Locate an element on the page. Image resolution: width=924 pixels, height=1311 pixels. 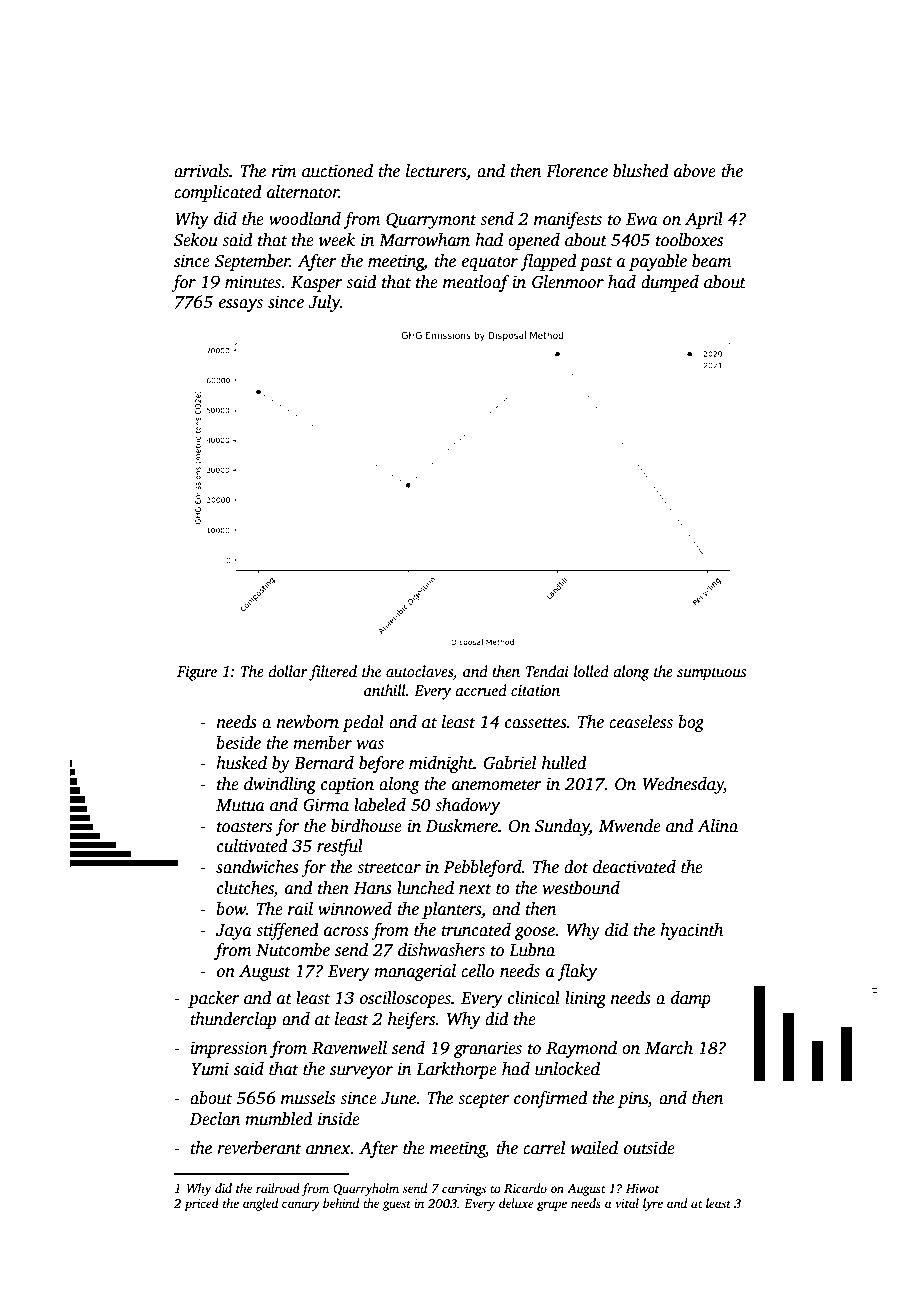
wailed is located at coordinates (594, 1148).
